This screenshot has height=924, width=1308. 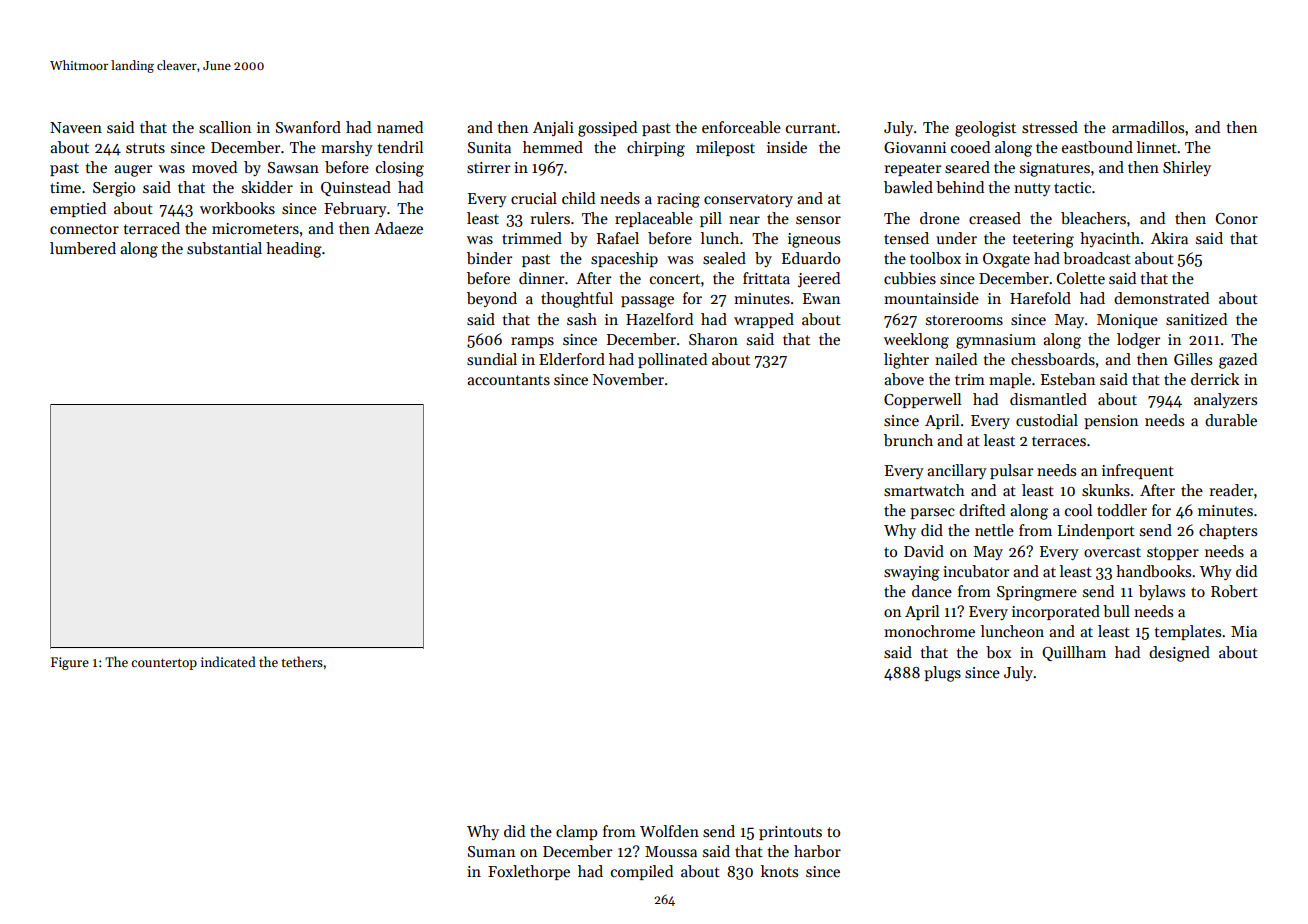 What do you see at coordinates (678, 200) in the screenshot?
I see `racing` at bounding box center [678, 200].
